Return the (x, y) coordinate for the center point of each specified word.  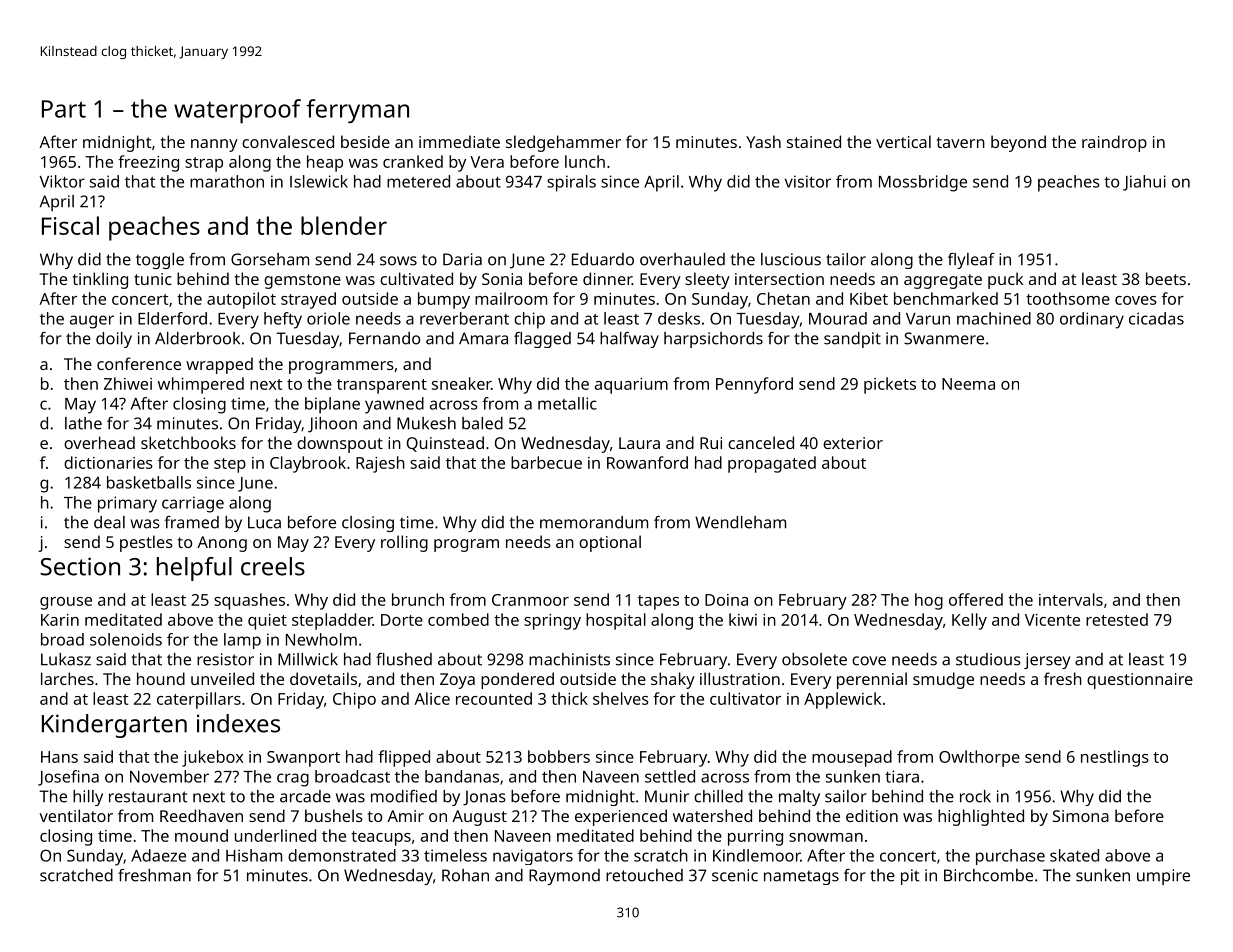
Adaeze (158, 855)
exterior (853, 443)
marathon (227, 181)
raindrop (1114, 143)
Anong (222, 544)
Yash (763, 141)
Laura (639, 443)
